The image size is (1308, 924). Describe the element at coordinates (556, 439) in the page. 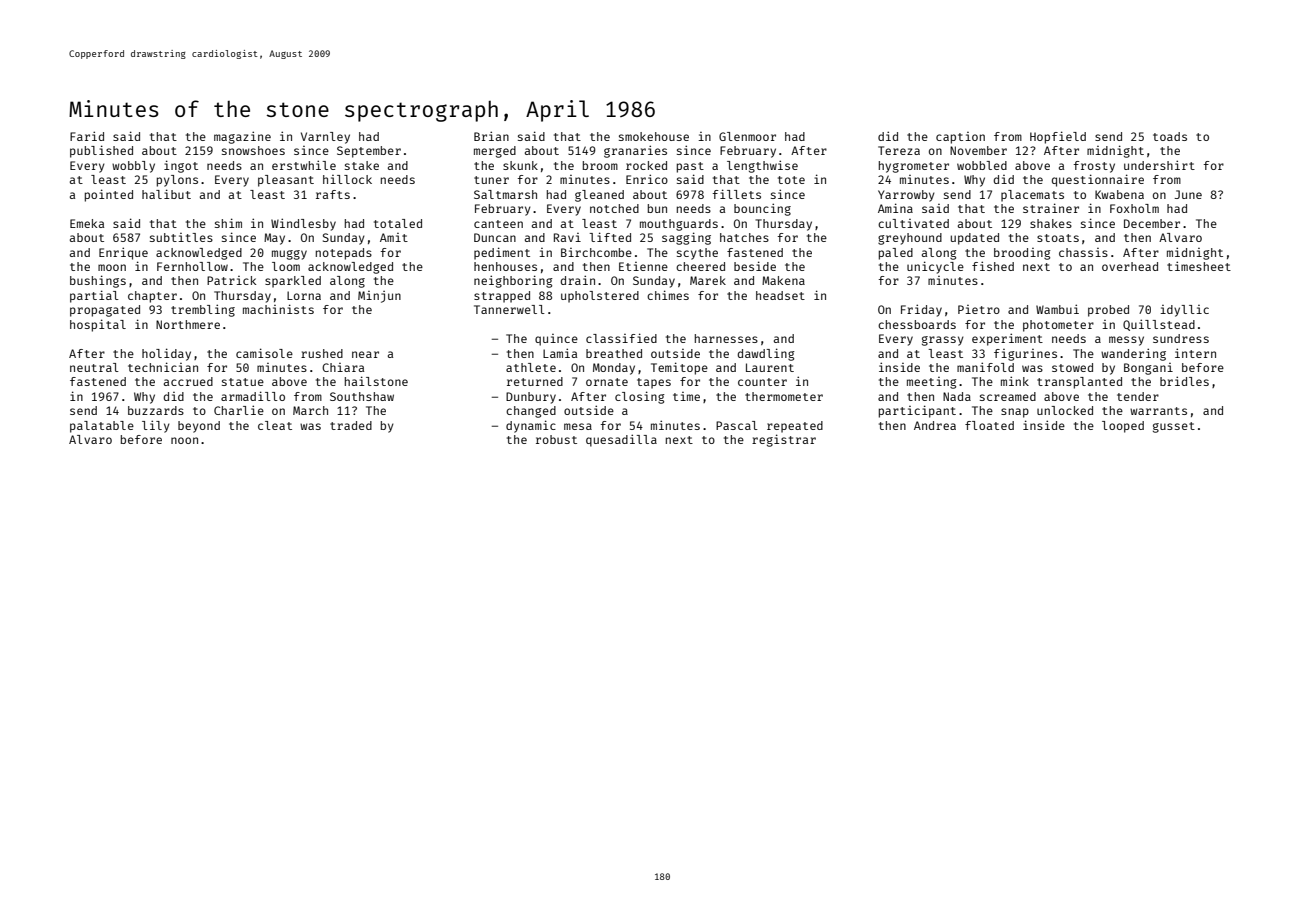

I see `robust` at that location.
